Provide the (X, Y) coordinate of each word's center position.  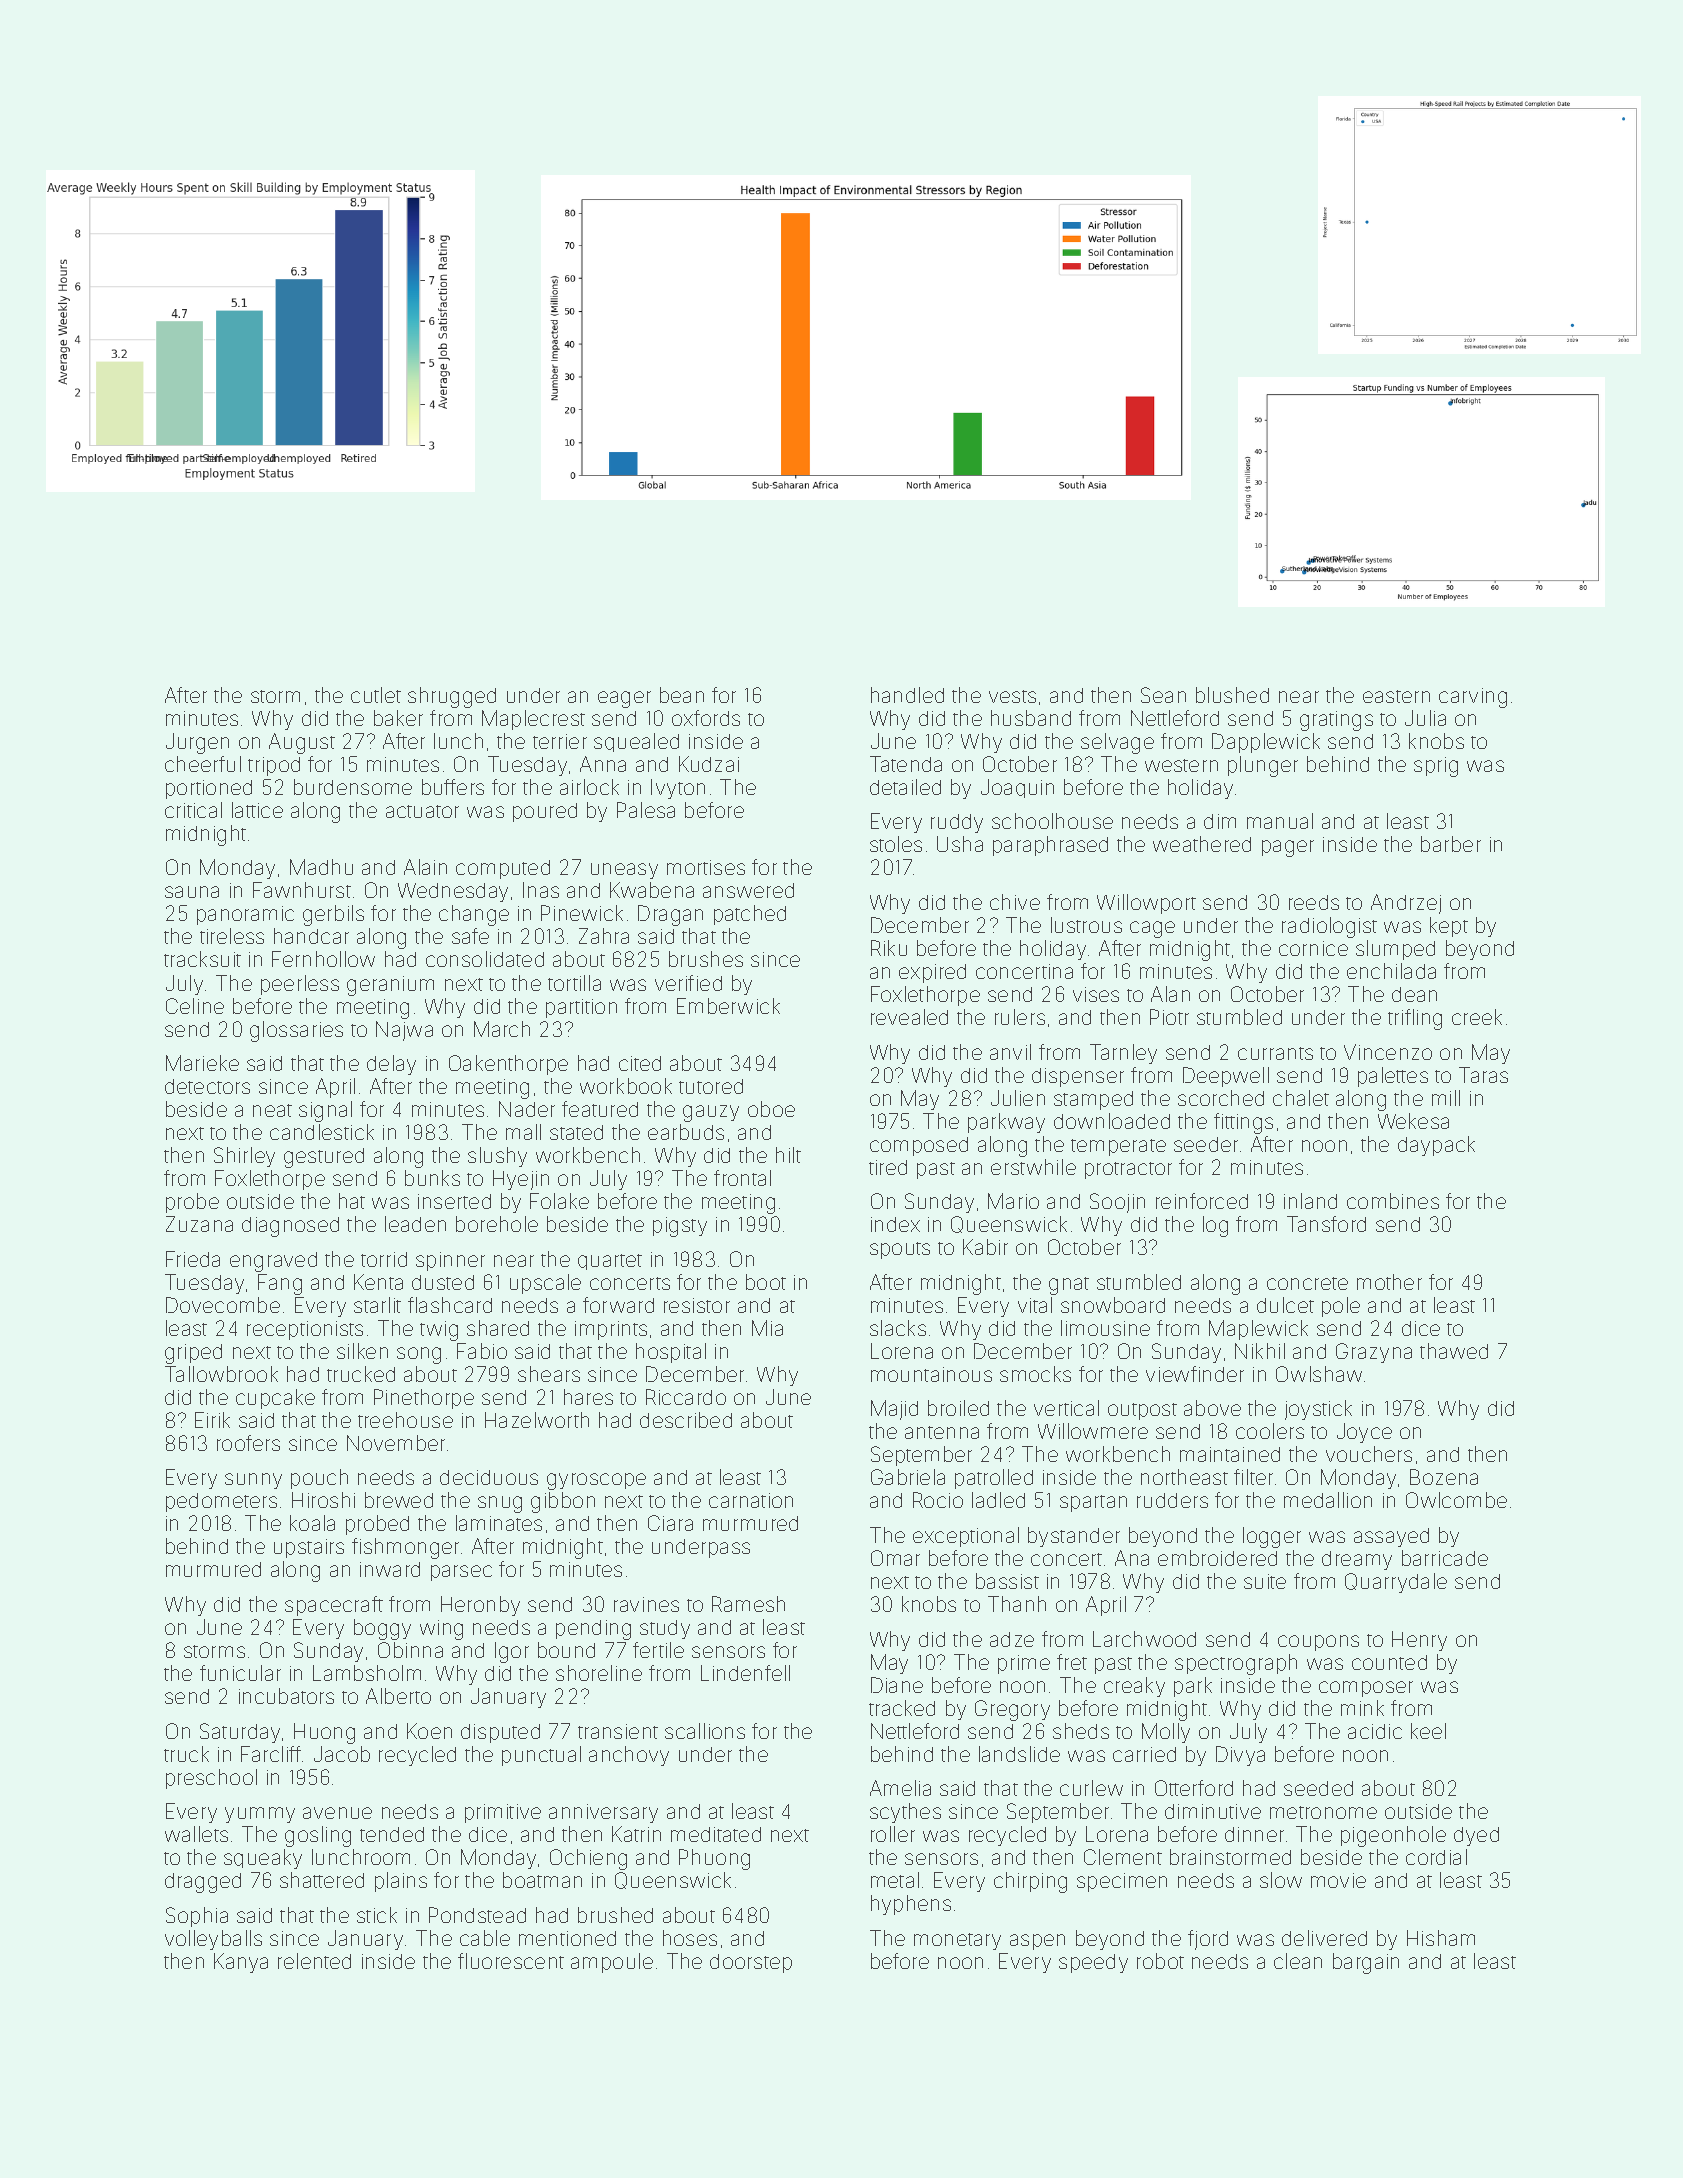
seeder (1206, 1144)
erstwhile (1033, 1167)
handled (907, 695)
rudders (1172, 1500)
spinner (450, 1261)
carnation (751, 1500)
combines (1393, 1201)
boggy (382, 1629)
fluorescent (511, 1961)
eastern (1396, 696)
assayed (1391, 1537)
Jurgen (197, 743)
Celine (195, 1006)
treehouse (405, 1420)
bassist (1007, 1581)
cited (640, 1063)
